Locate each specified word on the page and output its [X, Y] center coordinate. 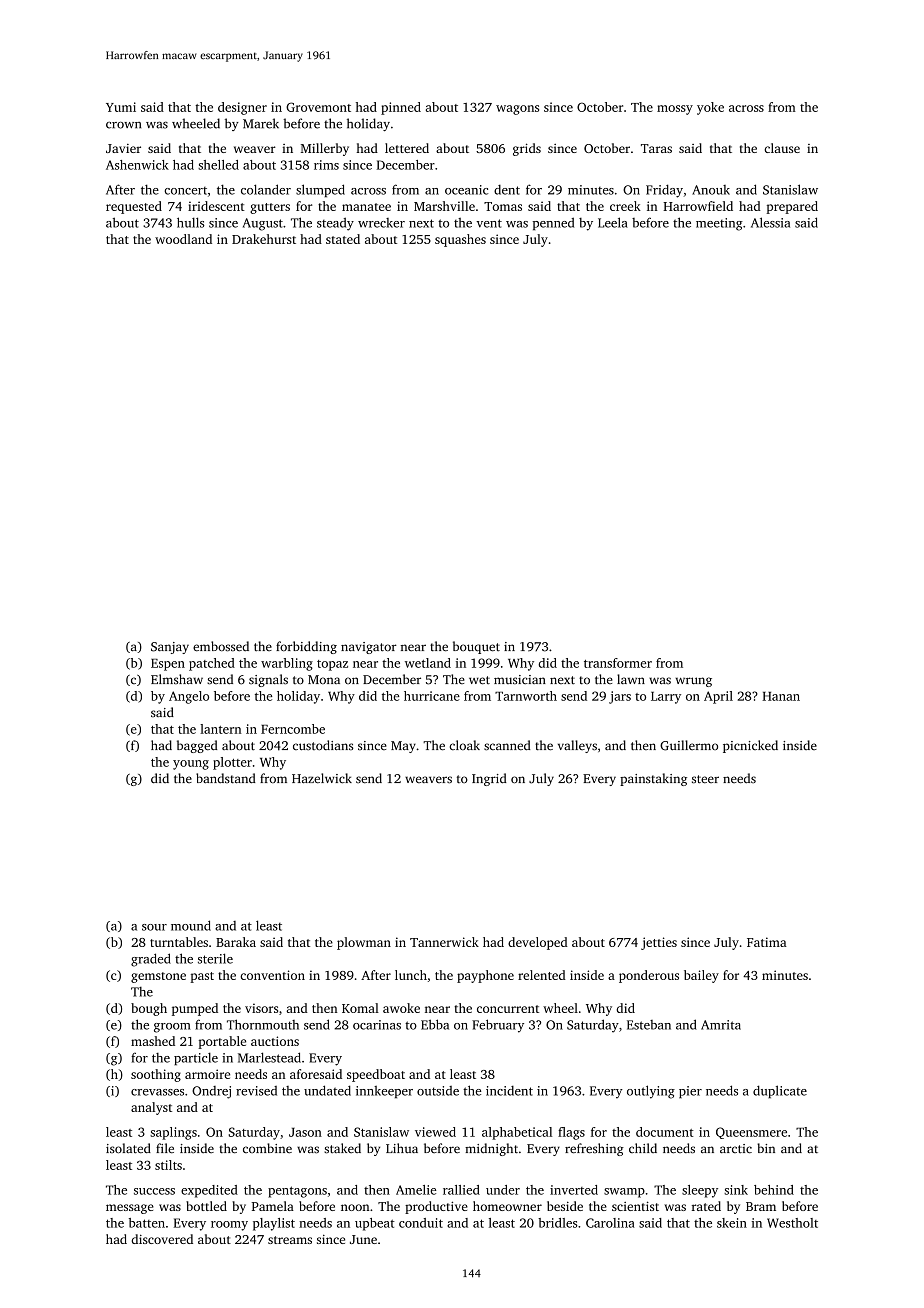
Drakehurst [264, 239]
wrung [694, 682]
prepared [792, 207]
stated [343, 239]
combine [267, 1148]
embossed [221, 646]
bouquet [476, 647]
